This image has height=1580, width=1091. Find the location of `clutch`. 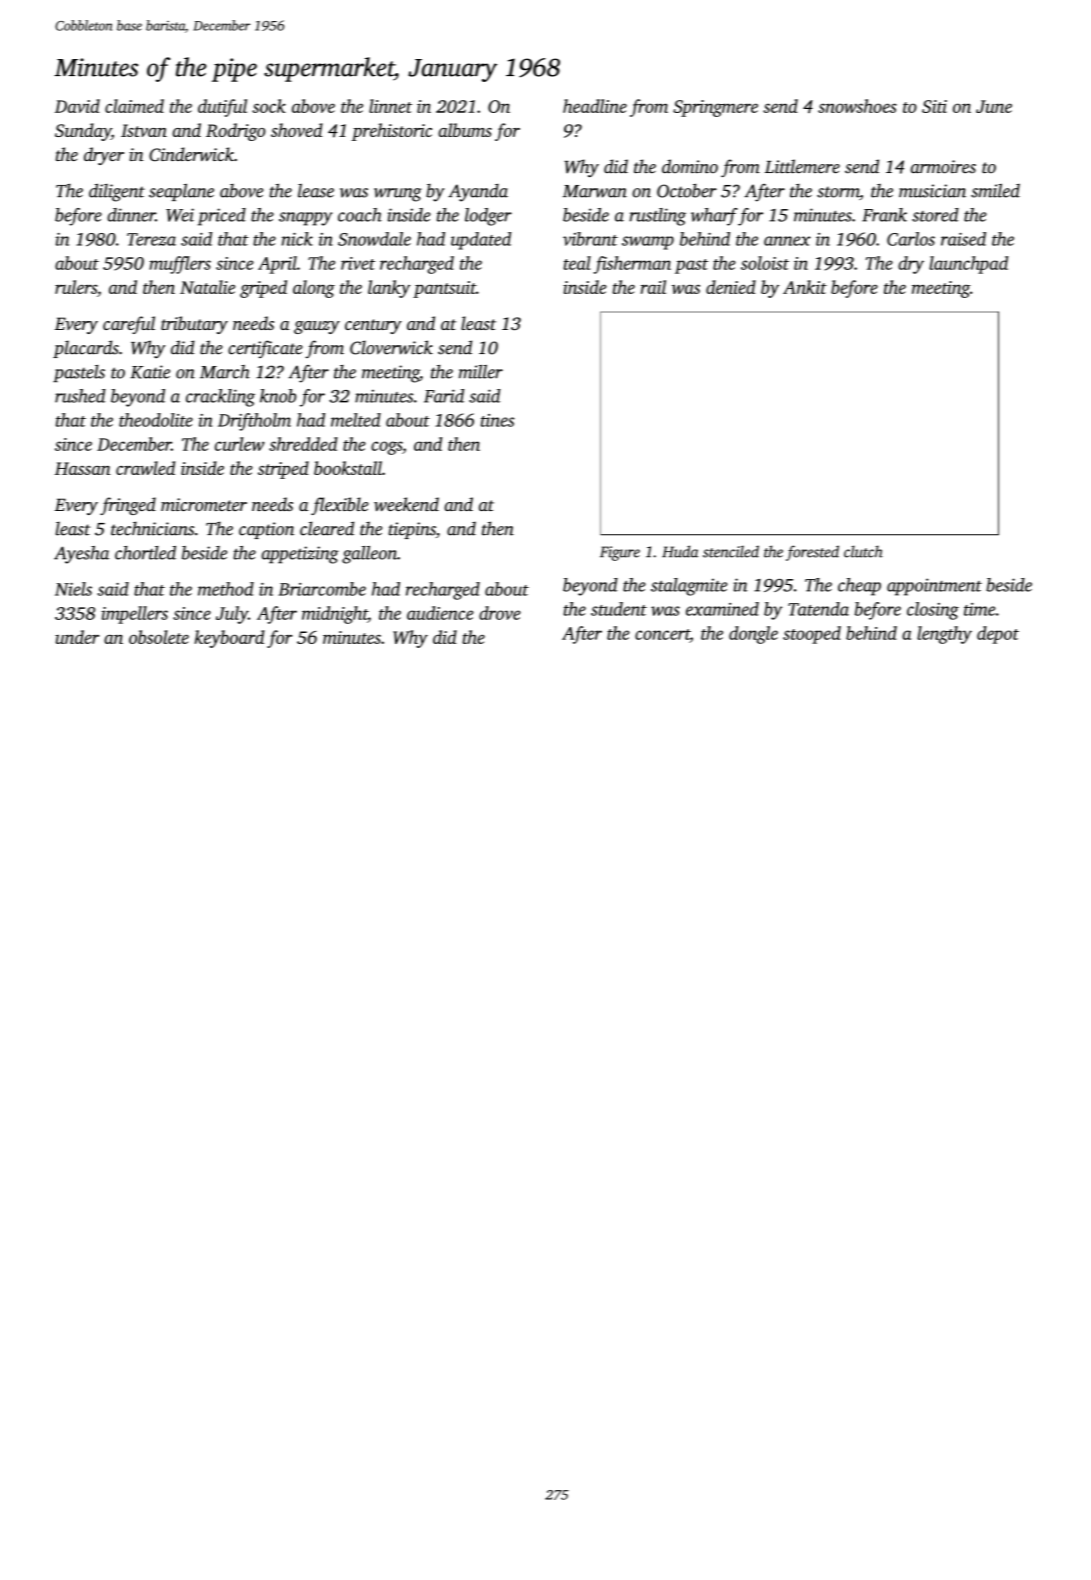

clutch is located at coordinates (863, 551).
